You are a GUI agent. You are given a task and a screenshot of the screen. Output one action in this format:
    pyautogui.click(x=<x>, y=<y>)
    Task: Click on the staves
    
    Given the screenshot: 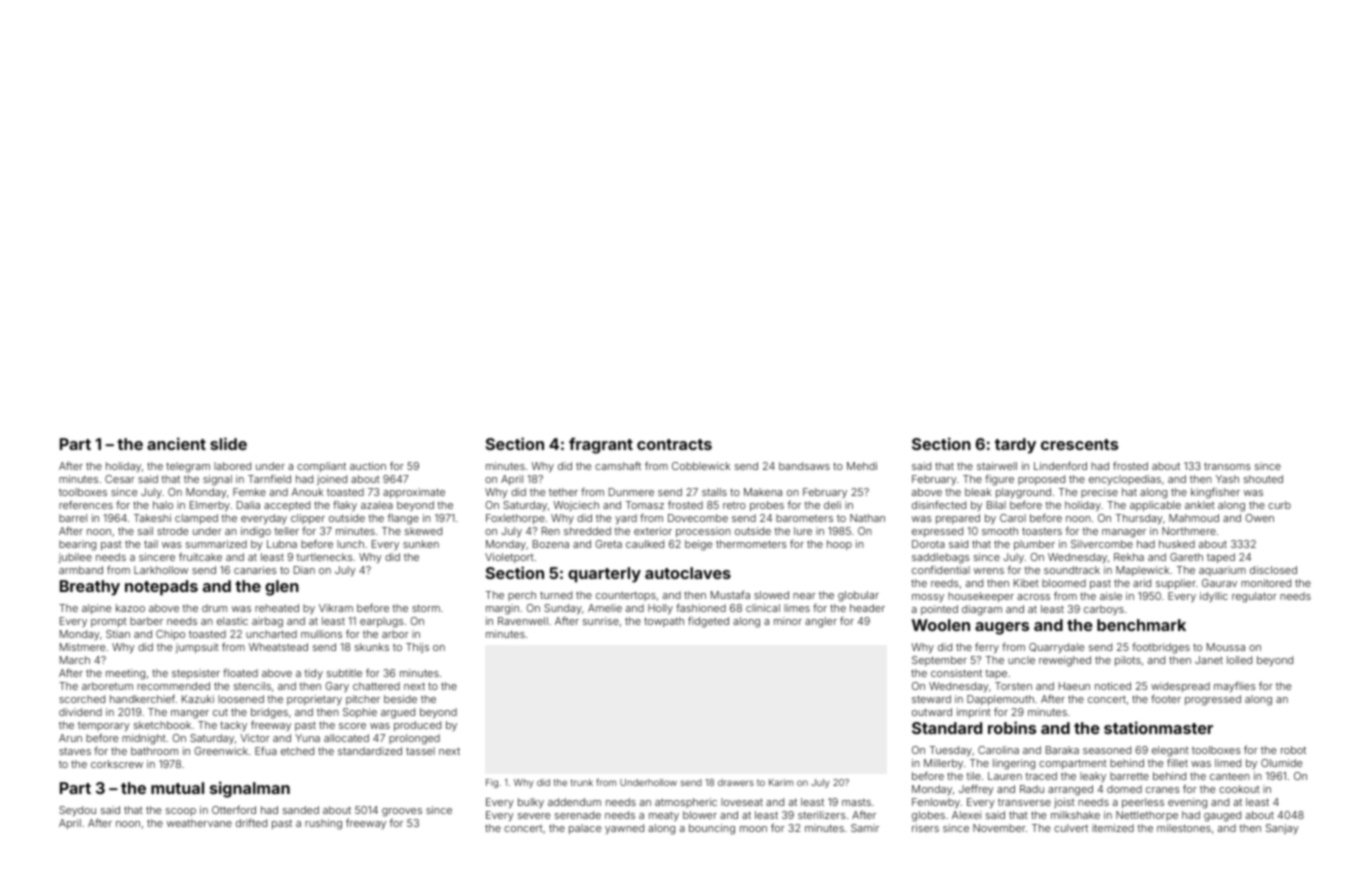 What is the action you would take?
    pyautogui.click(x=75, y=751)
